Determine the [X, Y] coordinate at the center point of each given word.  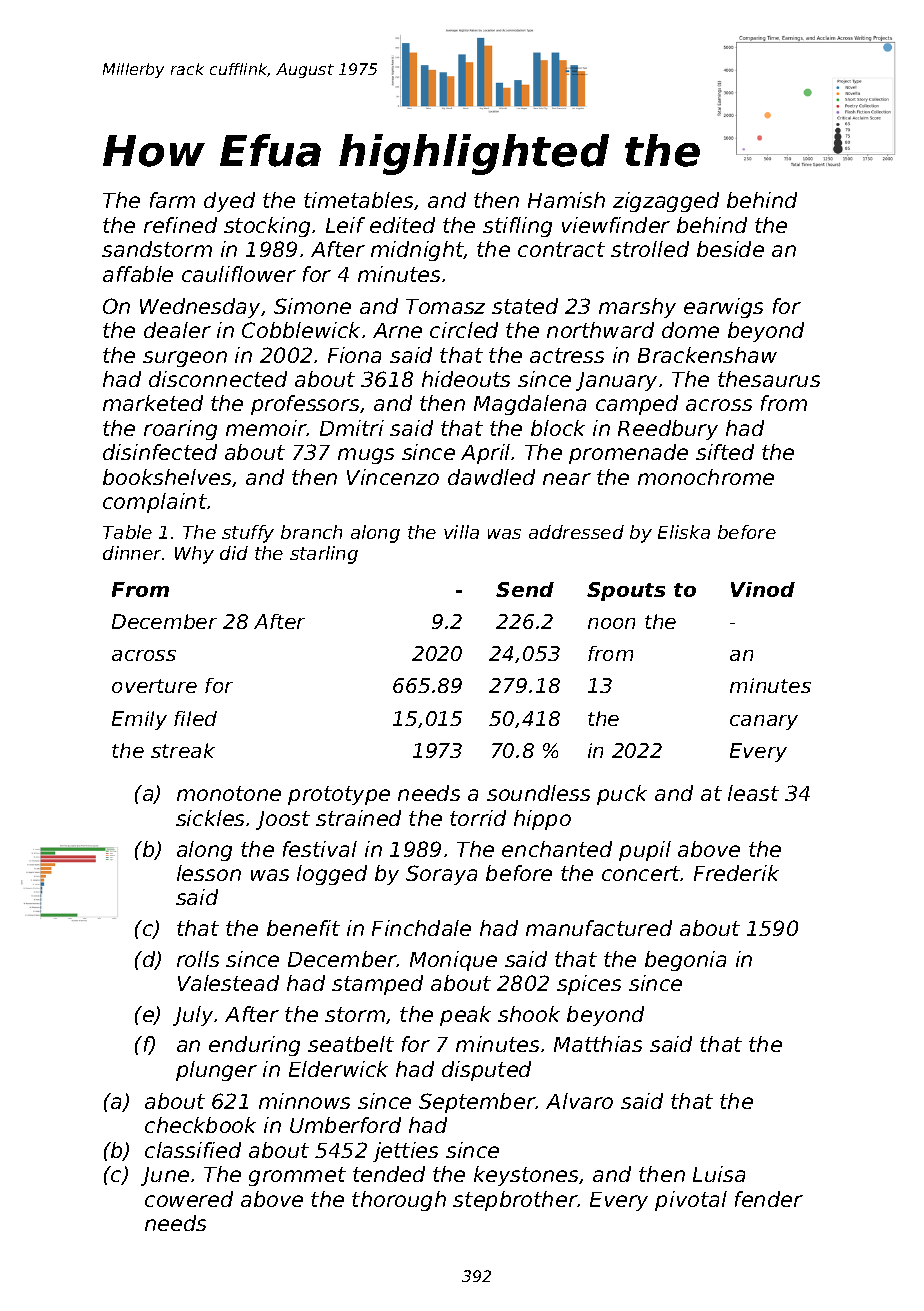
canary [764, 722]
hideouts [466, 379]
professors [305, 405]
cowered [189, 1199]
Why [194, 555]
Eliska [684, 532]
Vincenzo [393, 477]
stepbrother [515, 1201]
